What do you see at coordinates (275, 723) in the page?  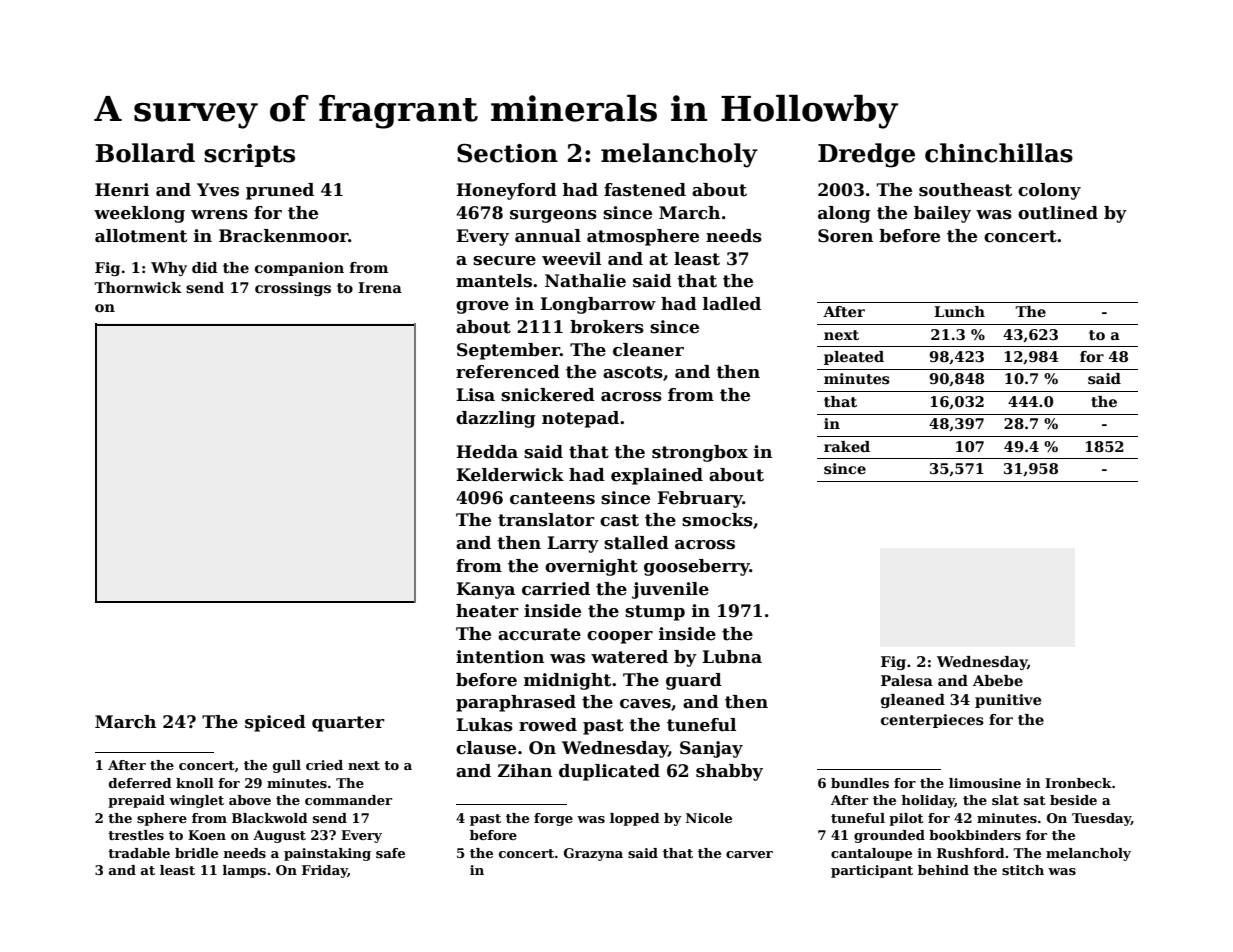 I see `spiced` at bounding box center [275, 723].
